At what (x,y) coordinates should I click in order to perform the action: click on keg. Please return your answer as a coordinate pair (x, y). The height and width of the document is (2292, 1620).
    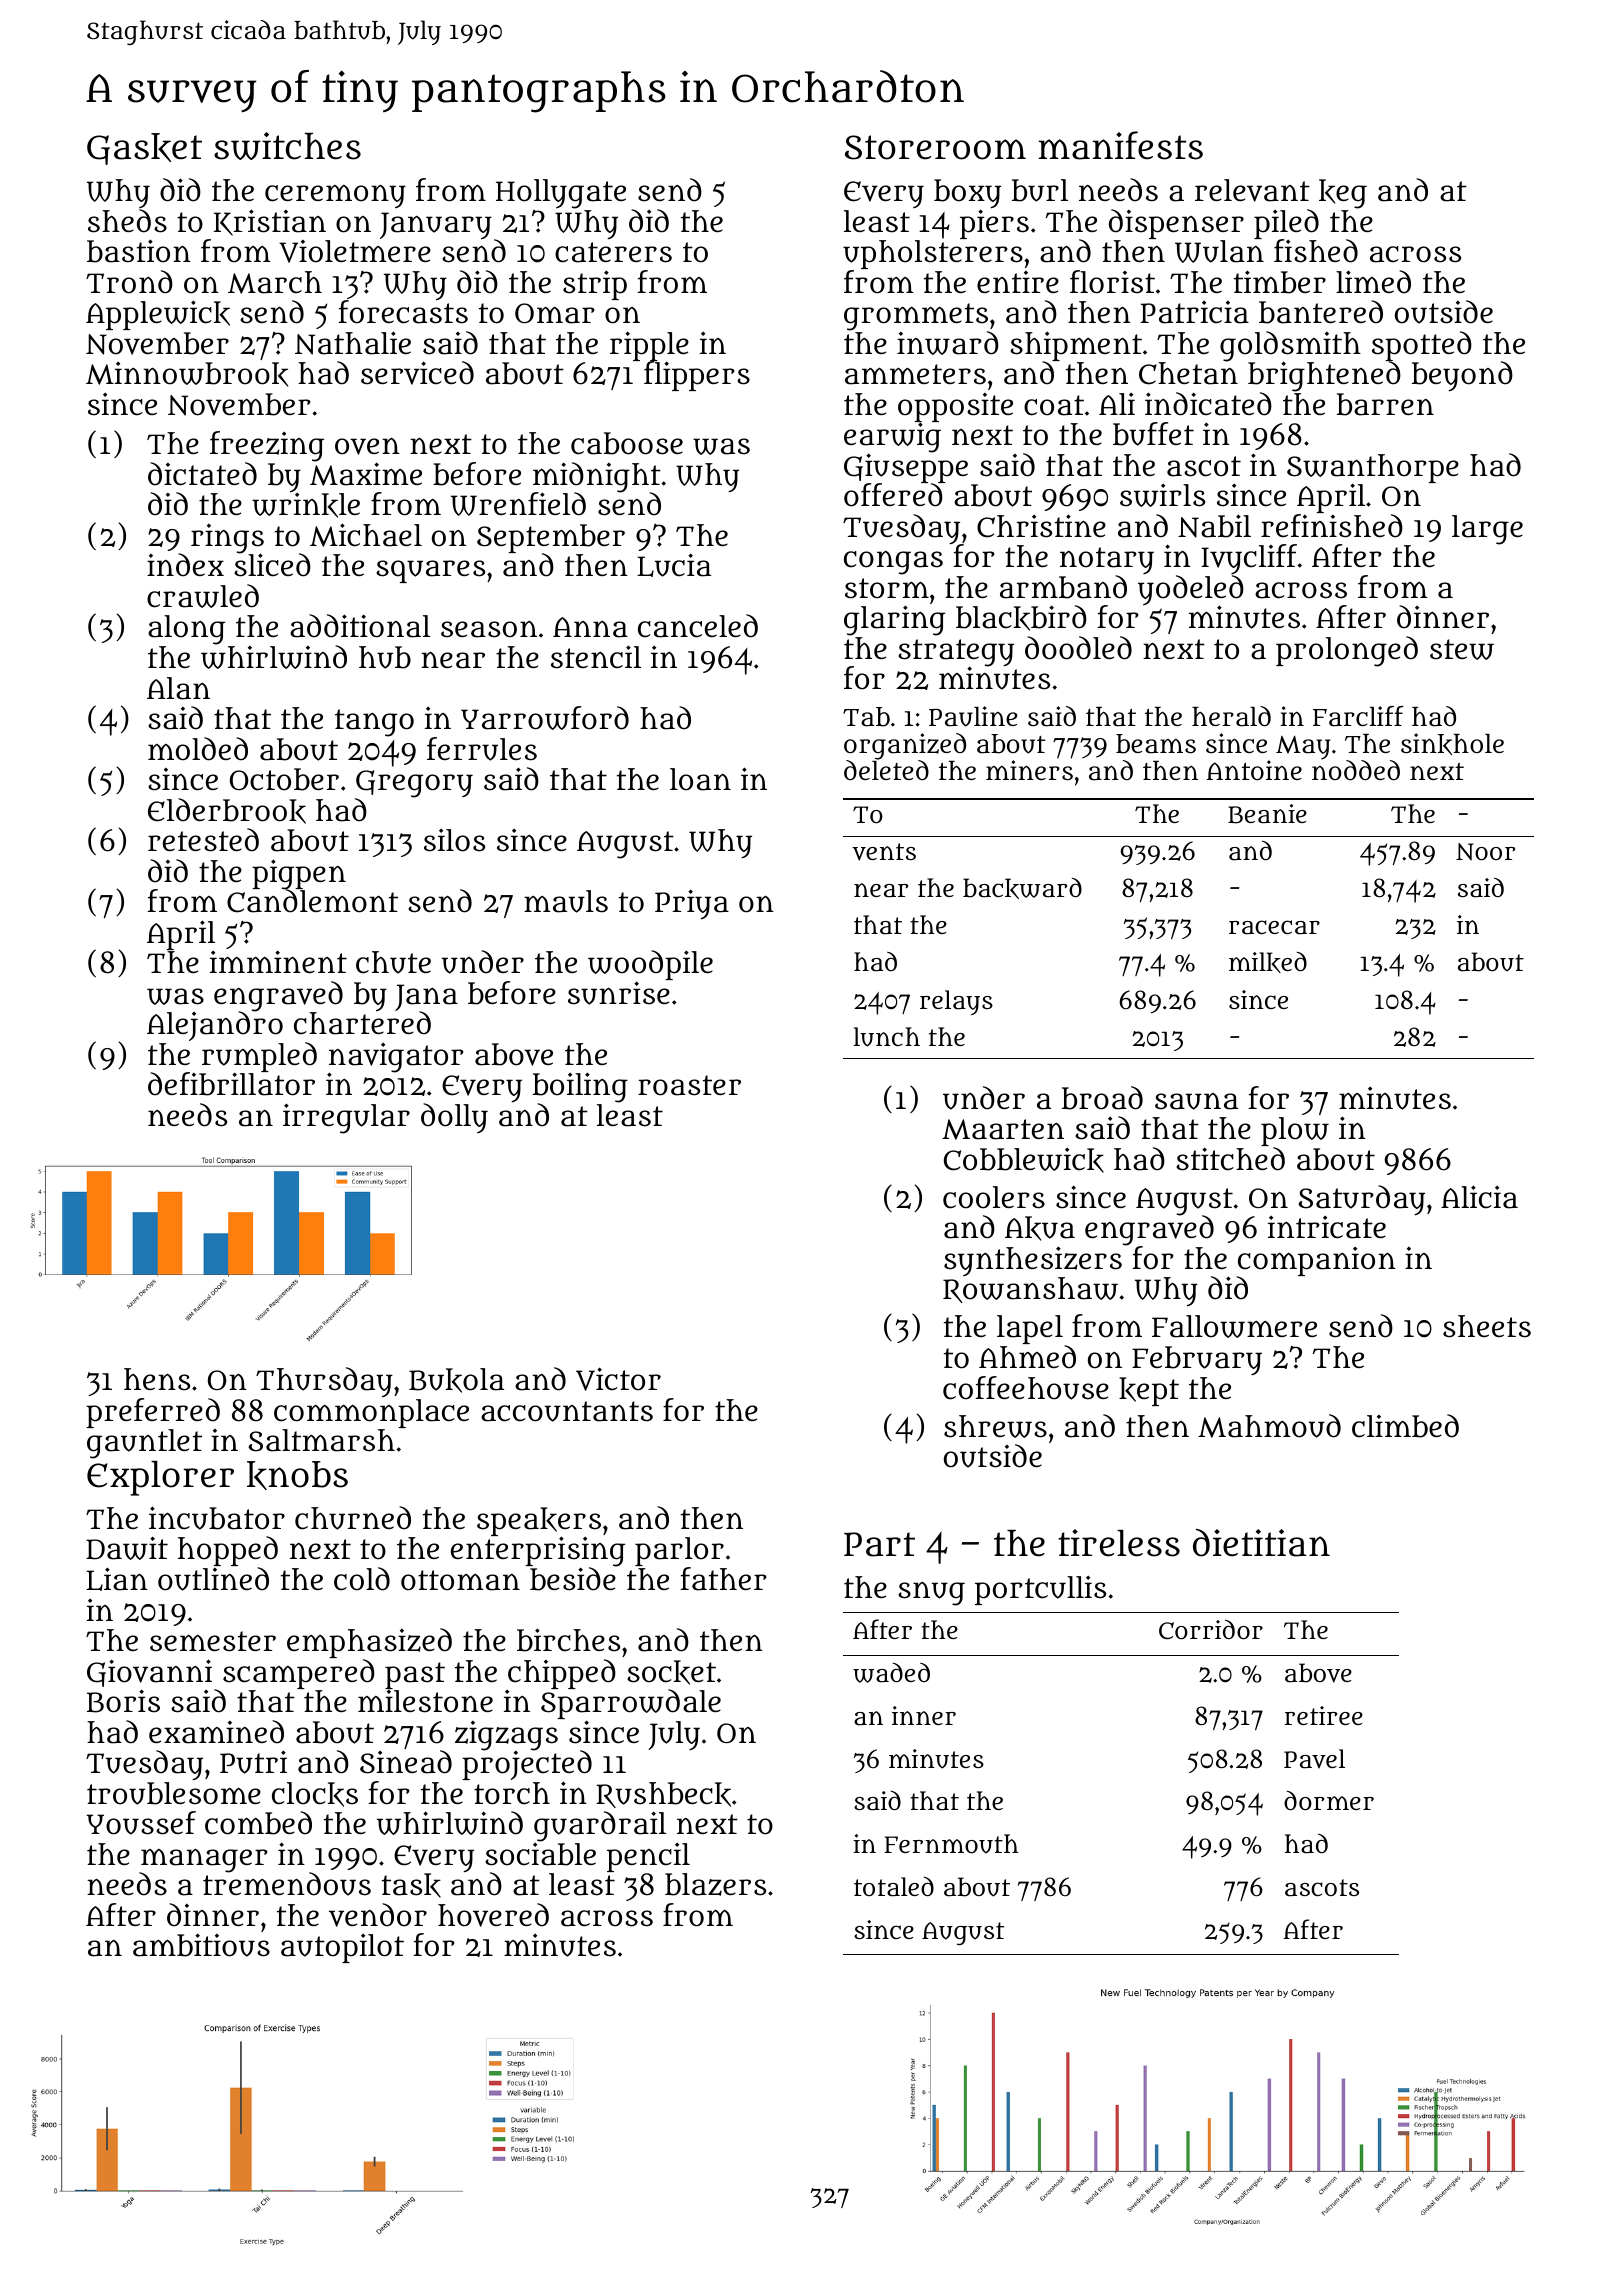
    Looking at the image, I should click on (1343, 194).
